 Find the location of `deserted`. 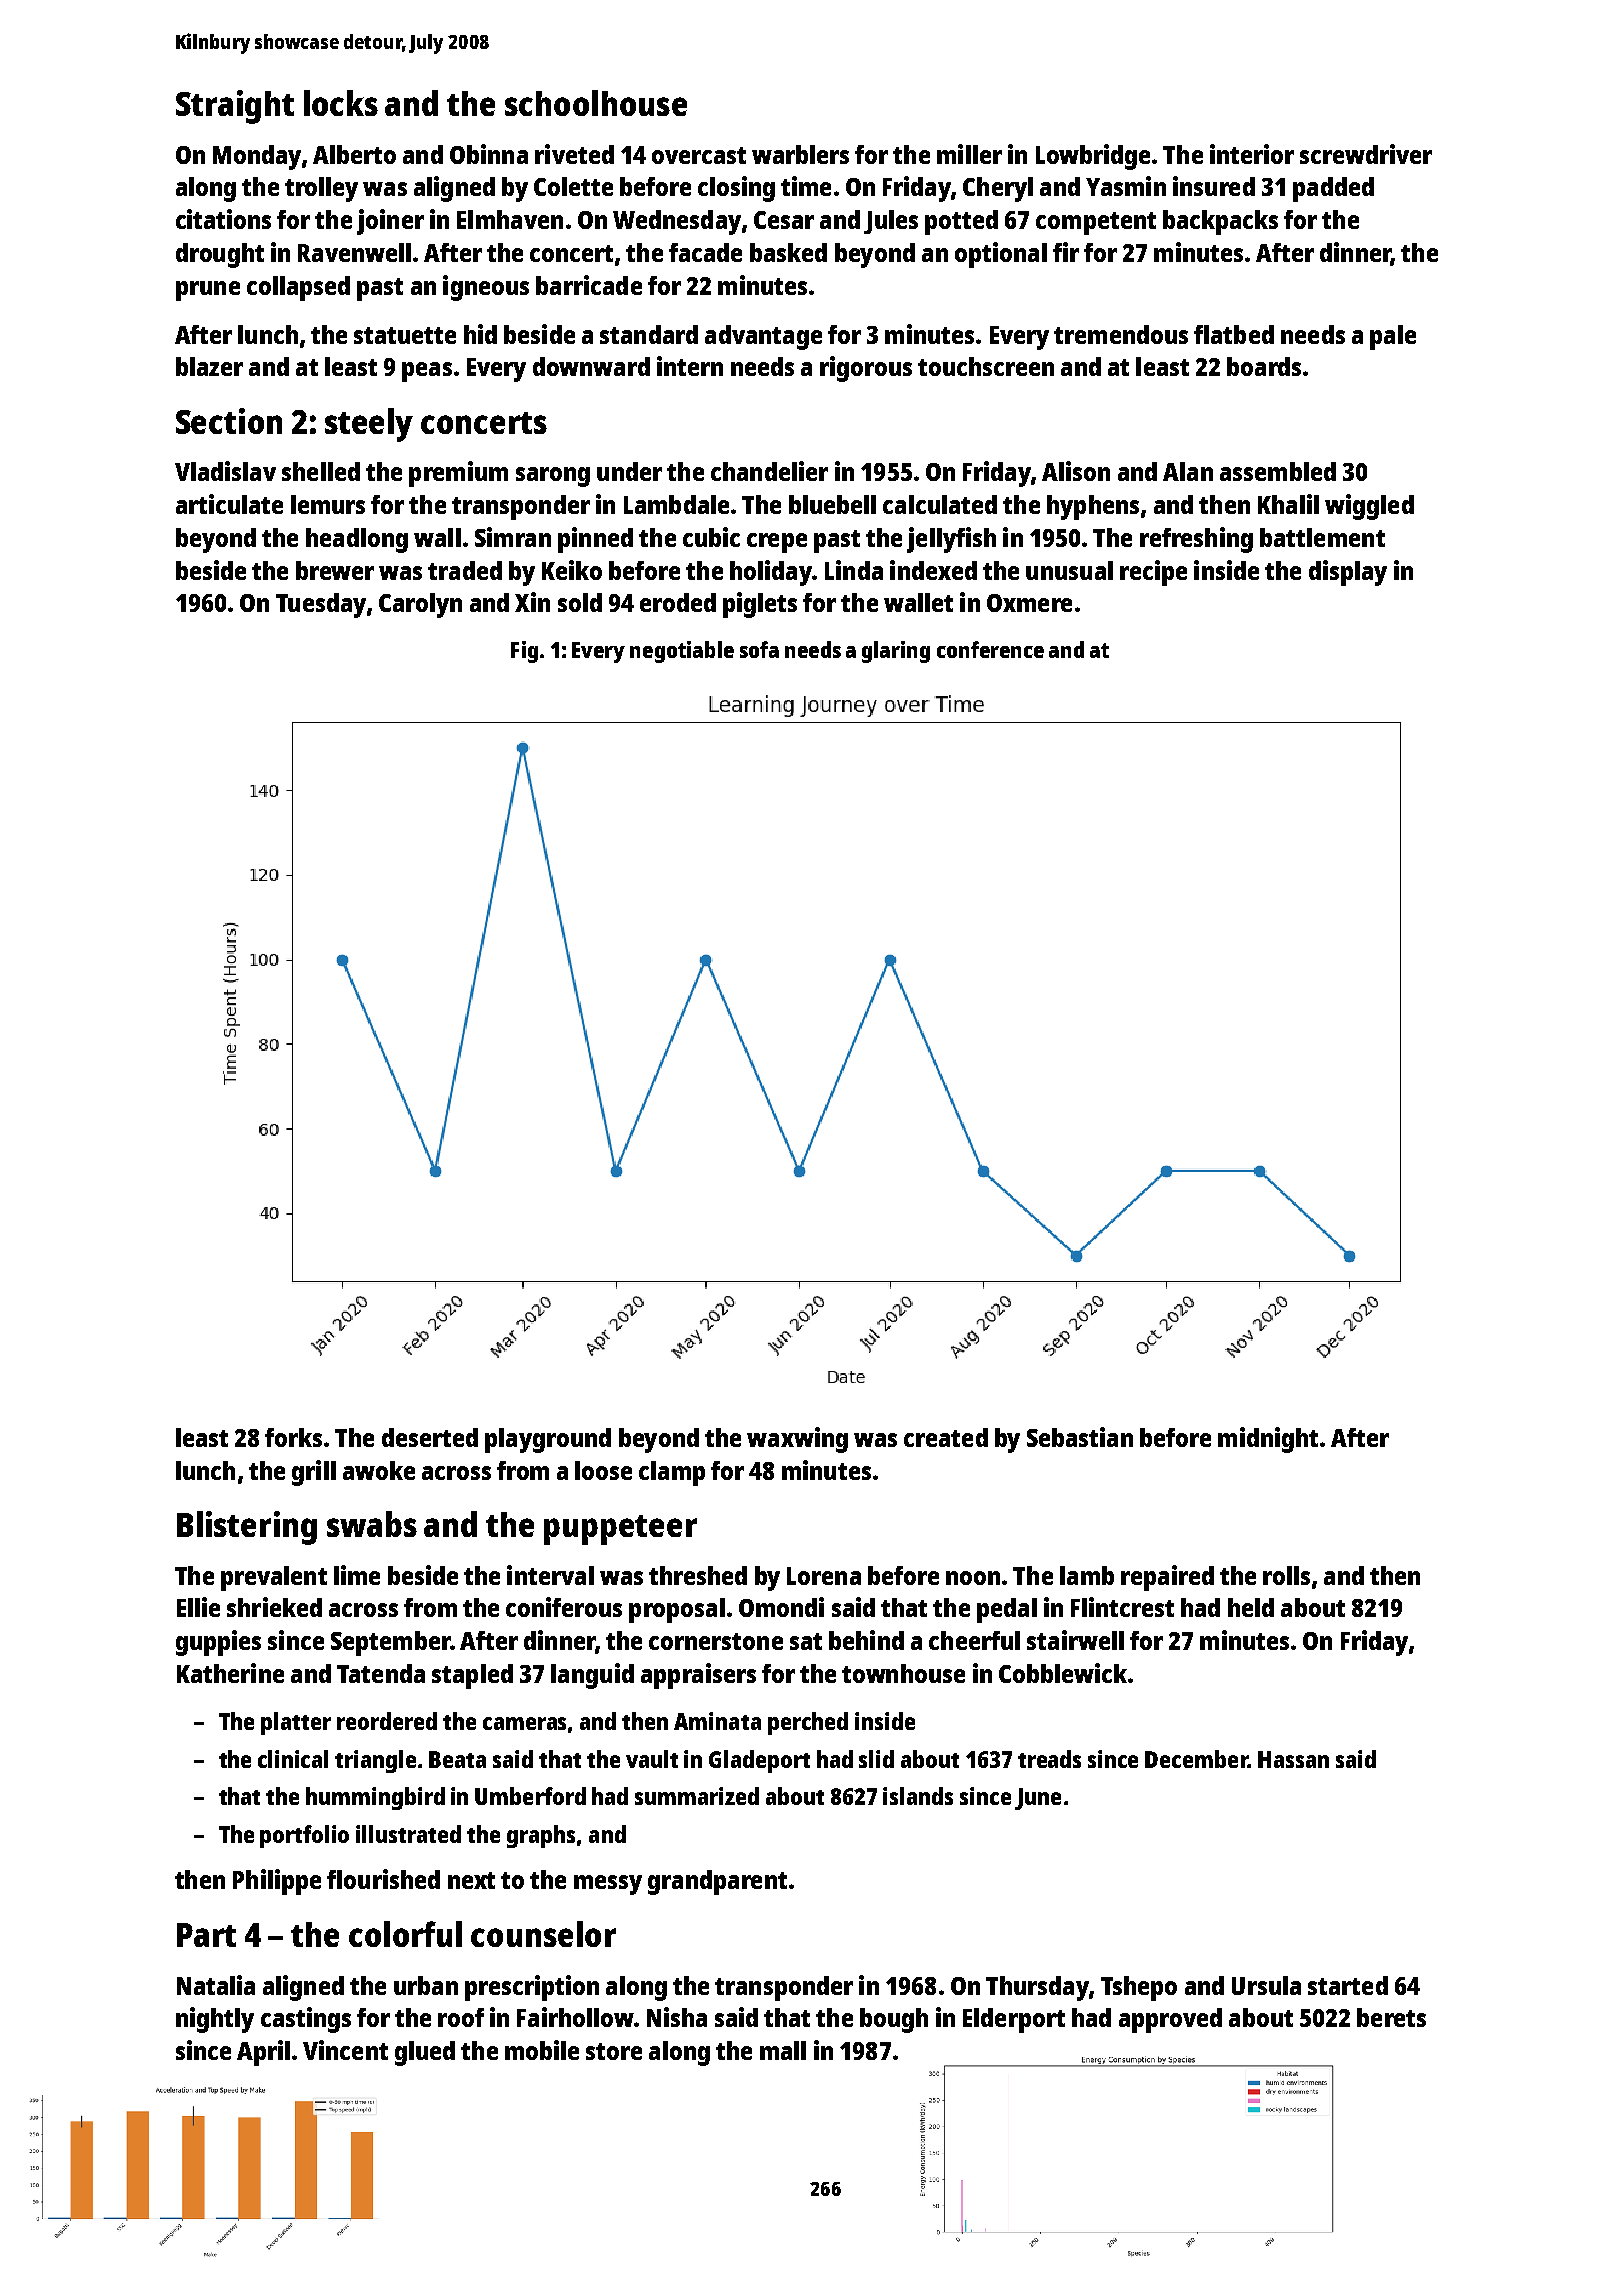

deserted is located at coordinates (430, 1437).
